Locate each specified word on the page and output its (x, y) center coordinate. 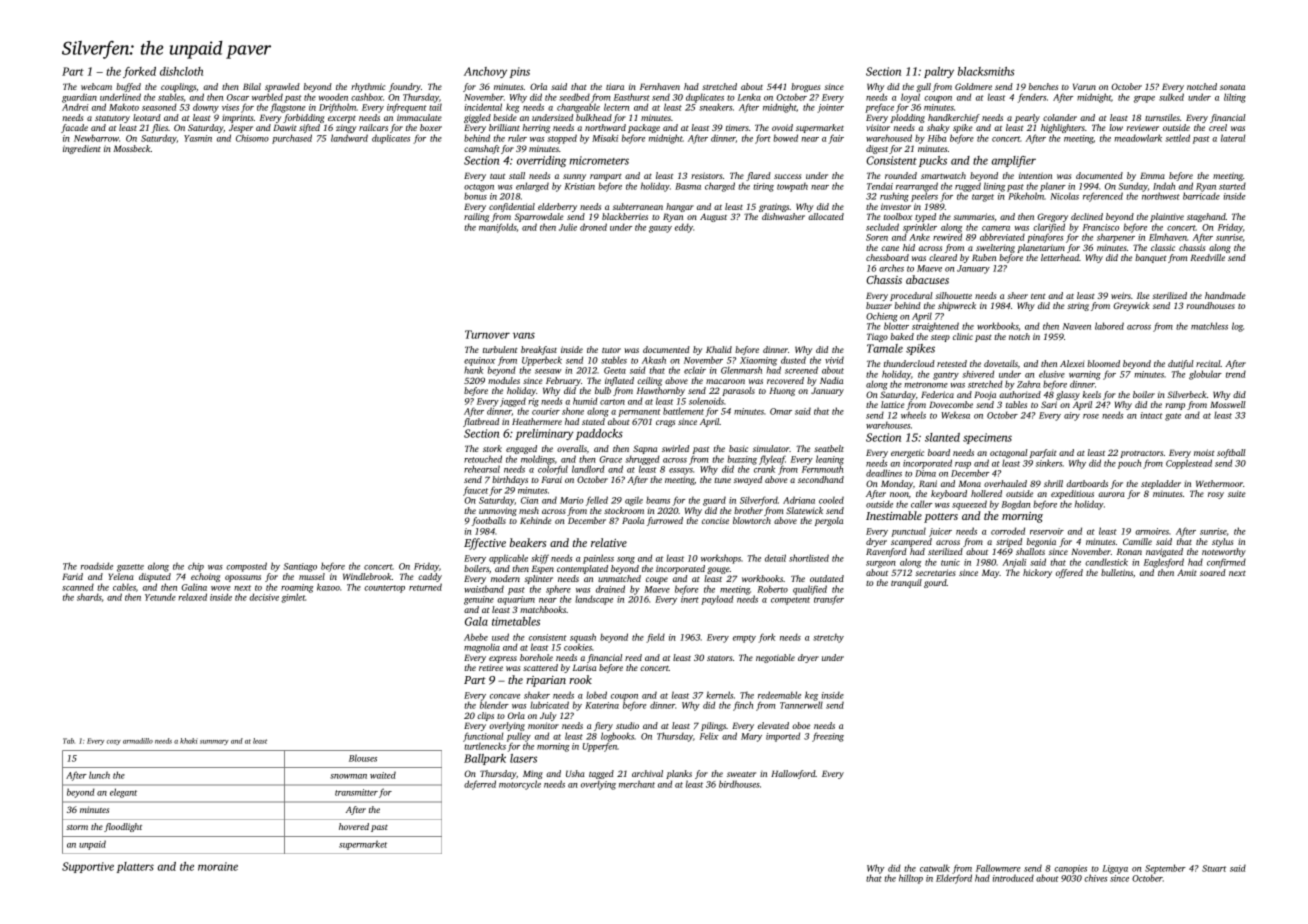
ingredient (82, 149)
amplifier (1014, 161)
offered (1069, 573)
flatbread (481, 422)
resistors (706, 175)
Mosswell (1228, 404)
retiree (491, 667)
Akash (654, 360)
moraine (218, 866)
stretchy (828, 638)
